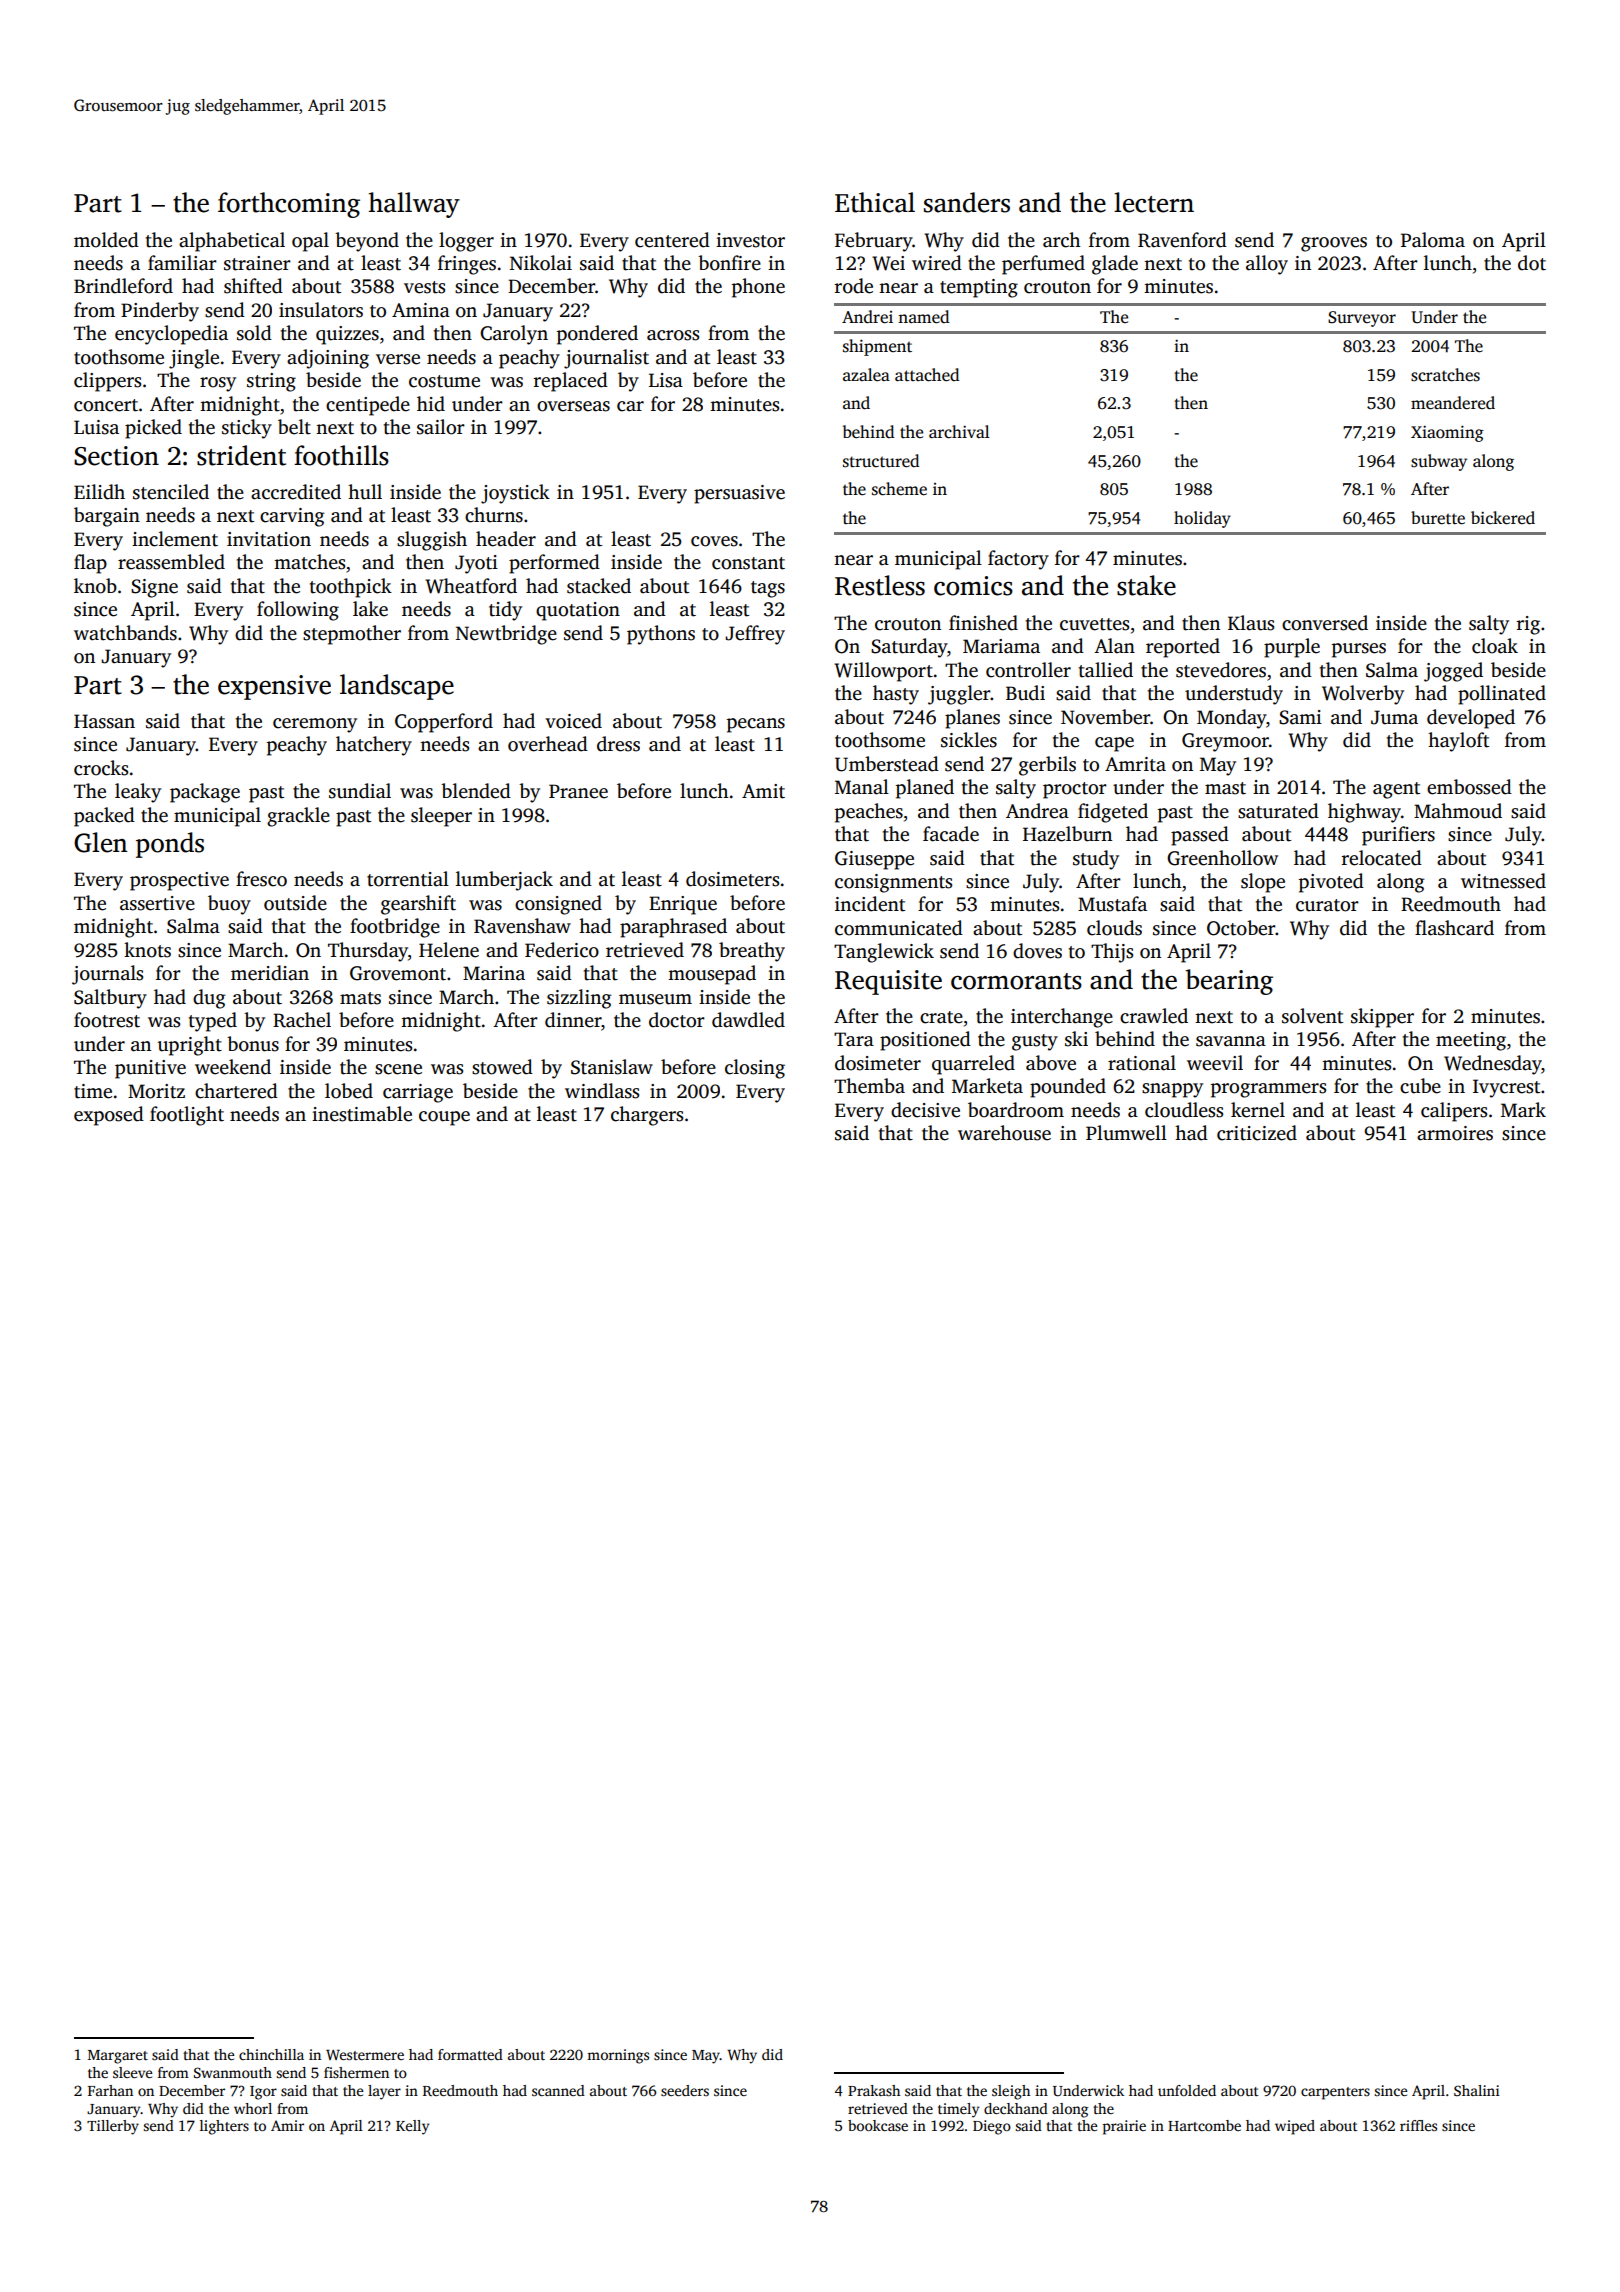 Image resolution: width=1620 pixels, height=2292 pixels. What do you see at coordinates (1267, 265) in the page?
I see `alloy` at bounding box center [1267, 265].
